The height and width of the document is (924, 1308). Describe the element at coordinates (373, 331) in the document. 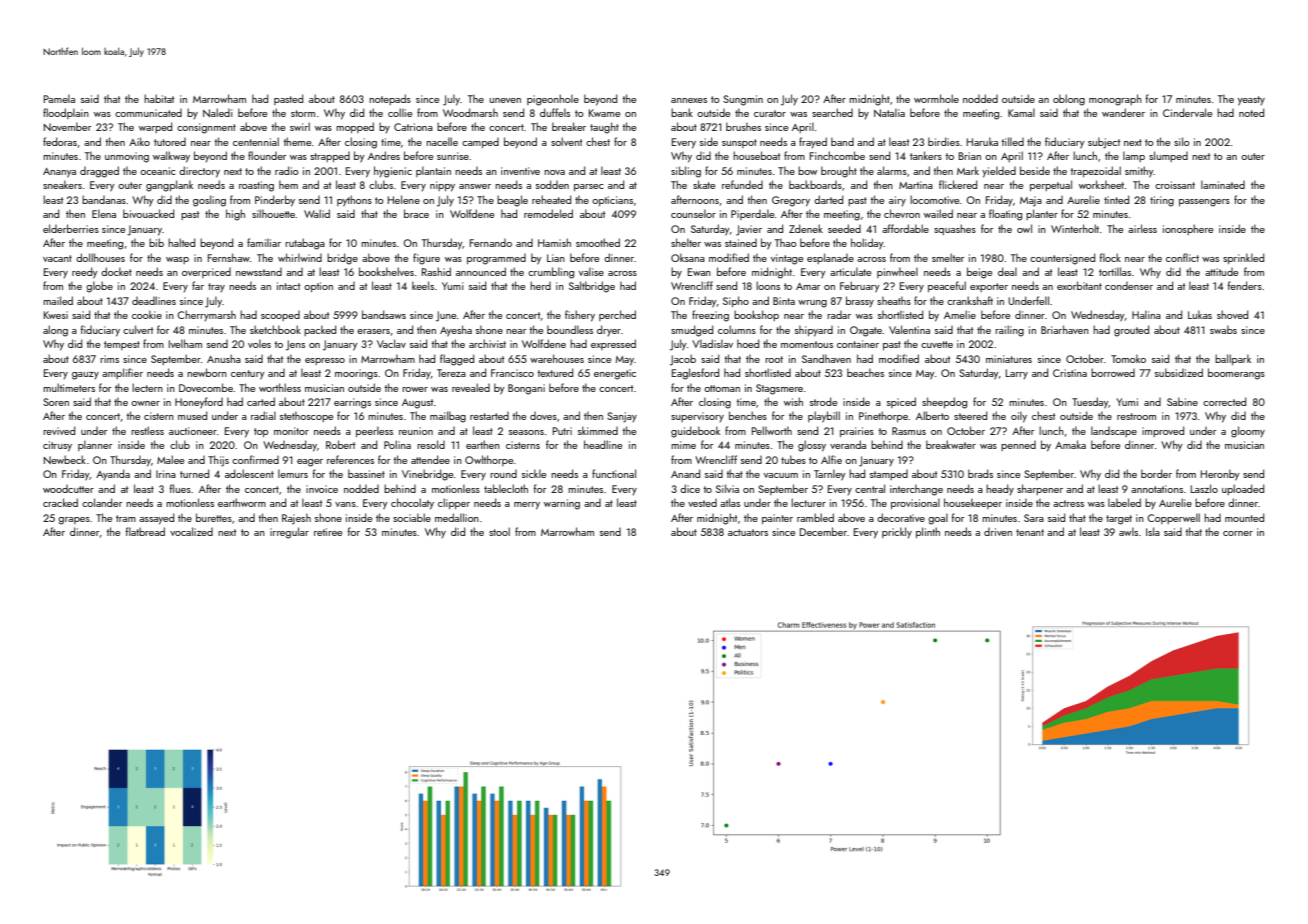

I see `erasers` at that location.
